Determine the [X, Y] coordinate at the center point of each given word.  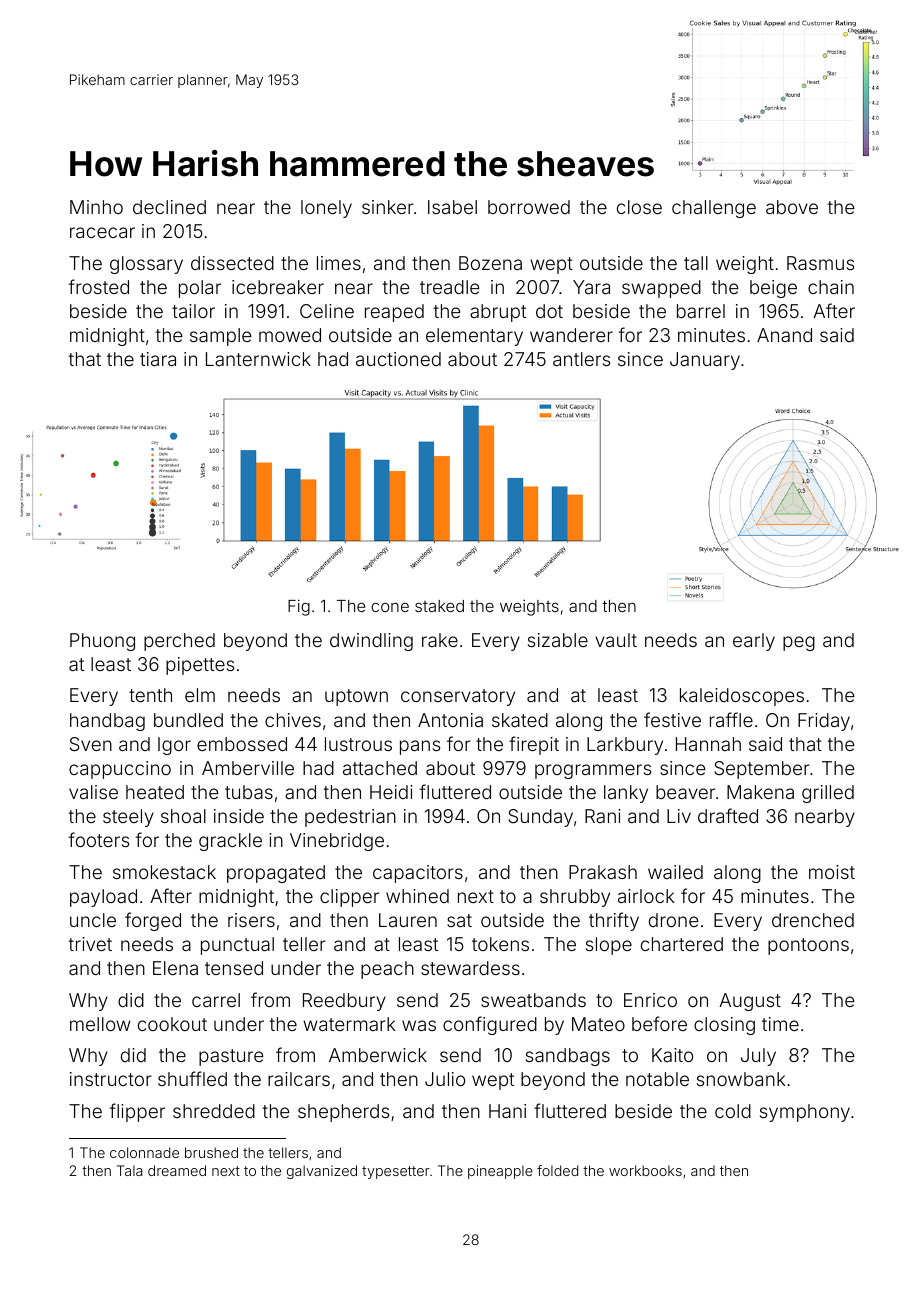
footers [99, 839]
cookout [172, 1024]
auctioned [398, 359]
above [792, 207]
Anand [784, 335]
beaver [685, 792]
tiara [158, 359]
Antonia [450, 720]
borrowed [529, 207]
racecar [102, 232]
